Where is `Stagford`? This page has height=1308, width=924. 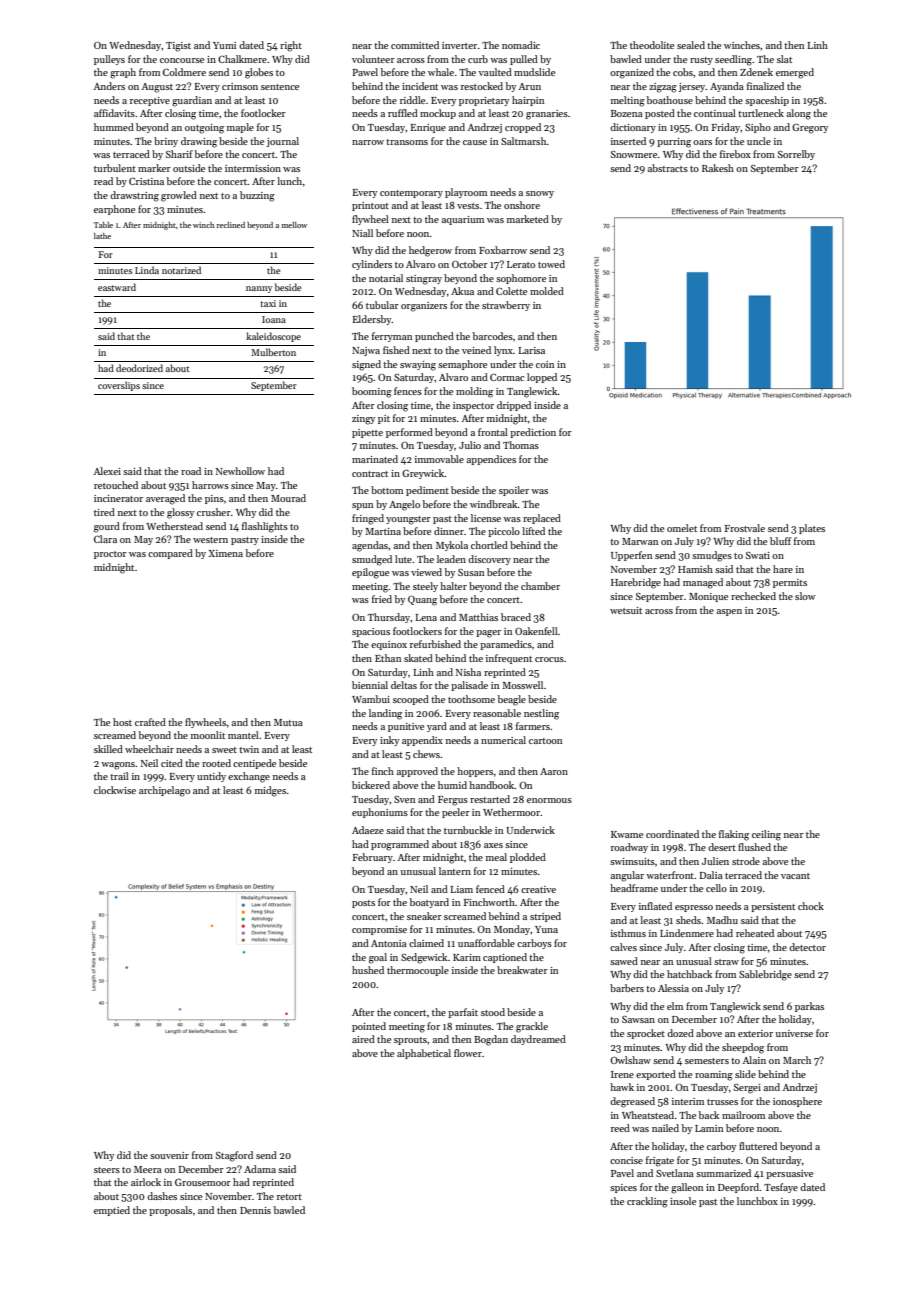
Stagford is located at coordinates (234, 1156).
